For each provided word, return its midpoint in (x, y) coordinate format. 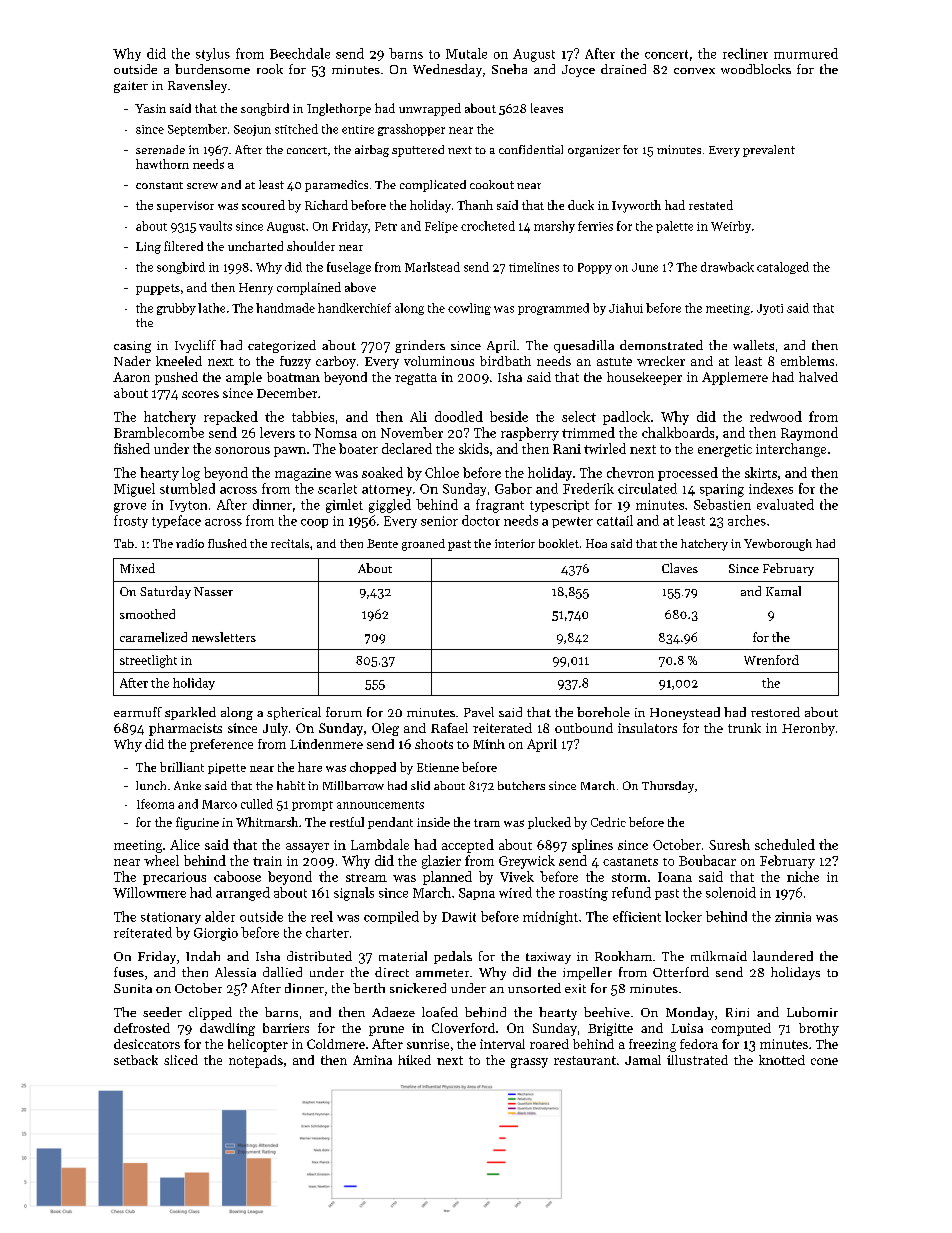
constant (159, 185)
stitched (296, 129)
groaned (423, 545)
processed (688, 474)
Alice (185, 844)
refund (631, 892)
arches (747, 520)
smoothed (147, 614)
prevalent (769, 151)
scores (200, 394)
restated (711, 205)
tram (487, 823)
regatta (416, 379)
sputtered (418, 151)
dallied (282, 972)
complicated (433, 186)
